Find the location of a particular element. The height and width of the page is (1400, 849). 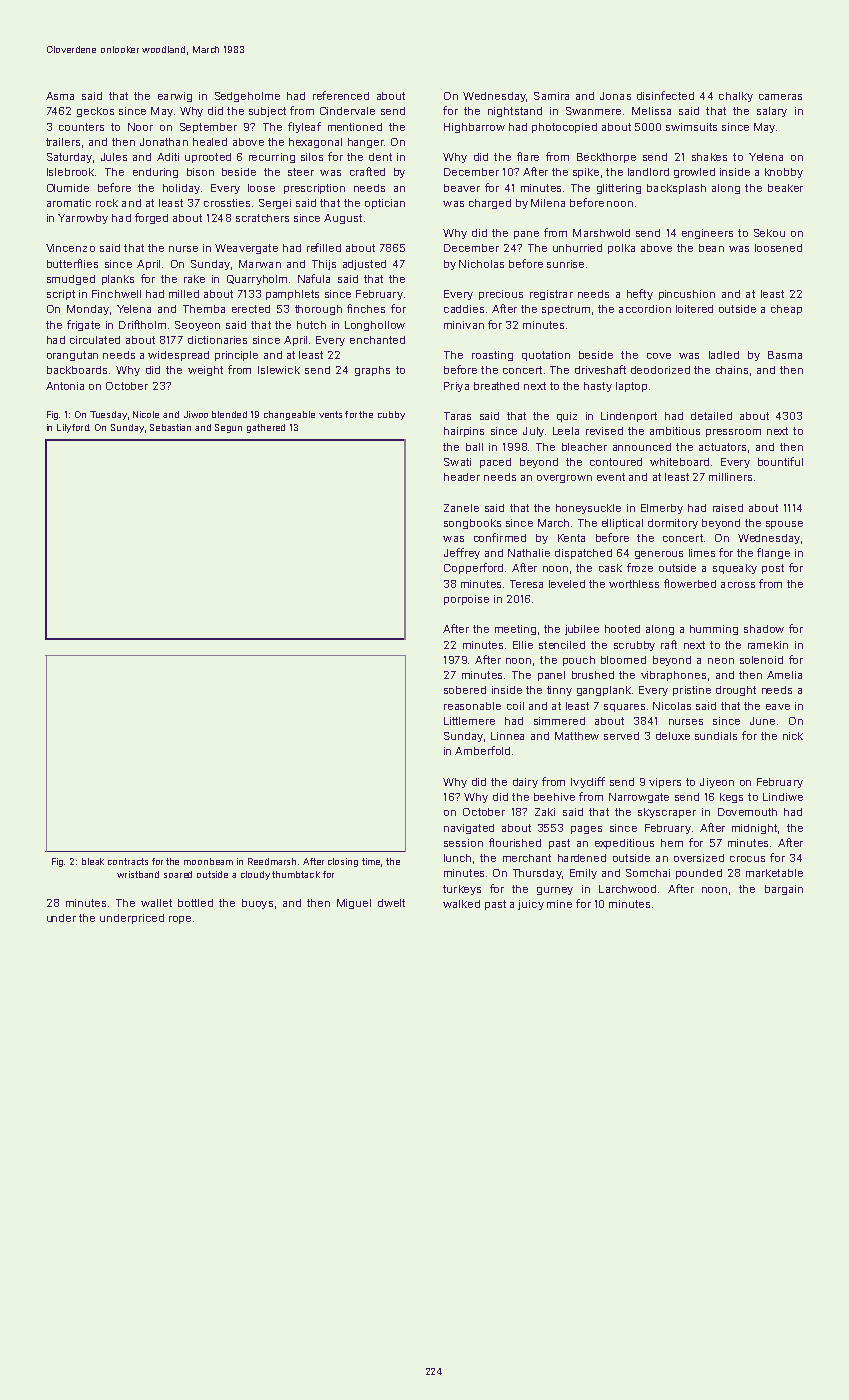

optician is located at coordinates (385, 204).
